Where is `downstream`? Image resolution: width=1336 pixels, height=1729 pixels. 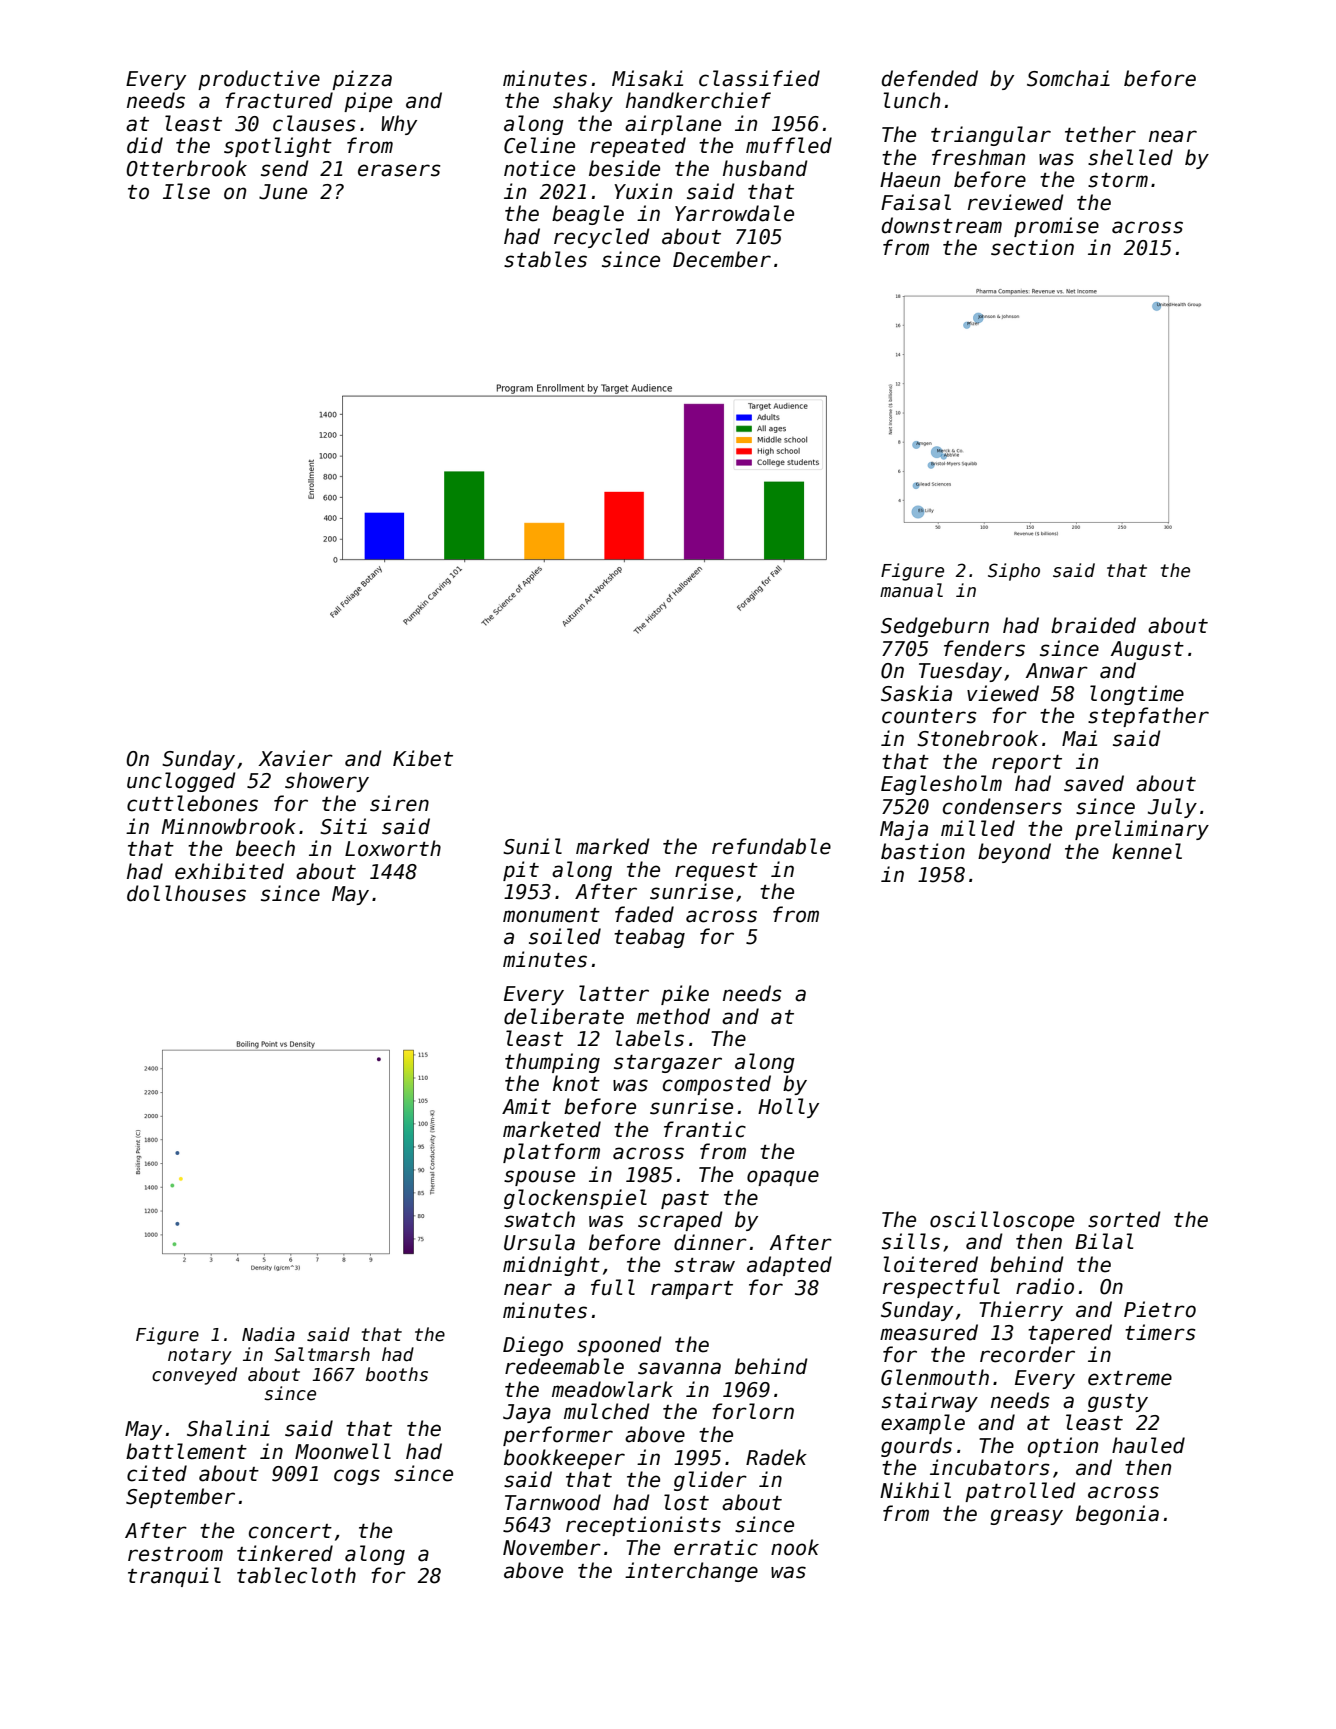 downstream is located at coordinates (942, 225).
